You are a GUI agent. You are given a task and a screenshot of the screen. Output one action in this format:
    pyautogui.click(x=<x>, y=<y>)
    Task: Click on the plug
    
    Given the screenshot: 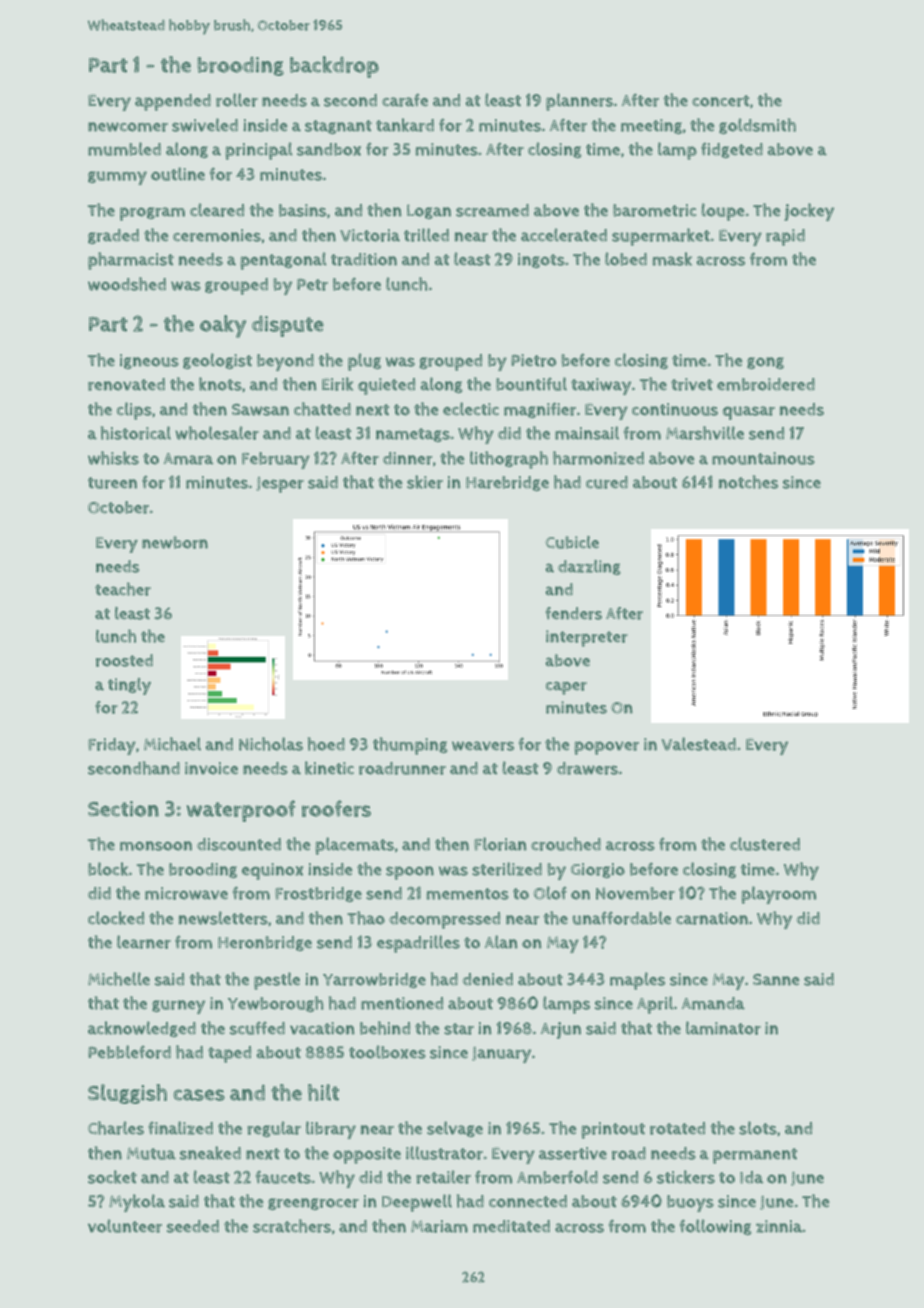 What is the action you would take?
    pyautogui.click(x=364, y=362)
